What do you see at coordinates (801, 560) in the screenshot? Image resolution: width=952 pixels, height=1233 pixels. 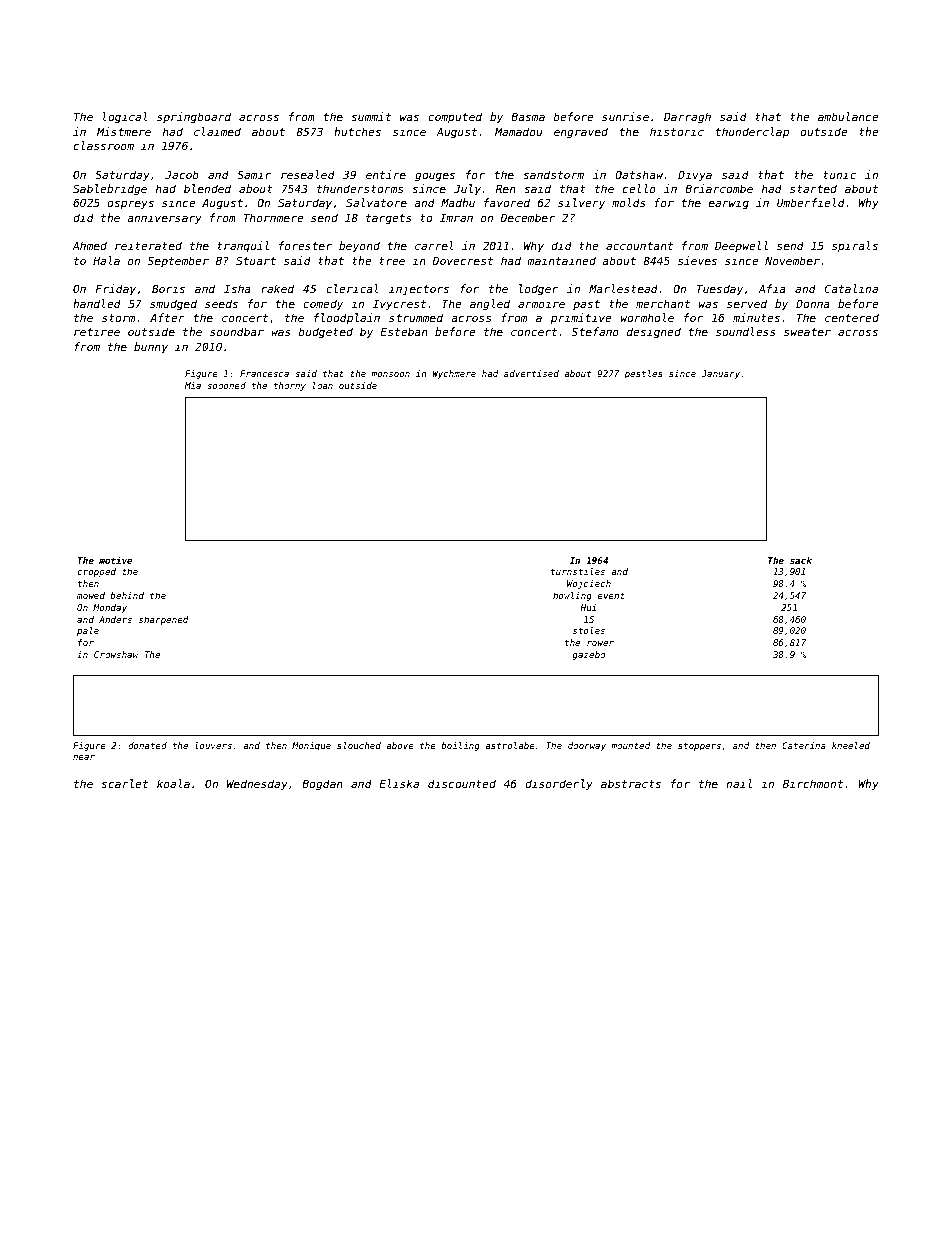 I see `sack` at bounding box center [801, 560].
